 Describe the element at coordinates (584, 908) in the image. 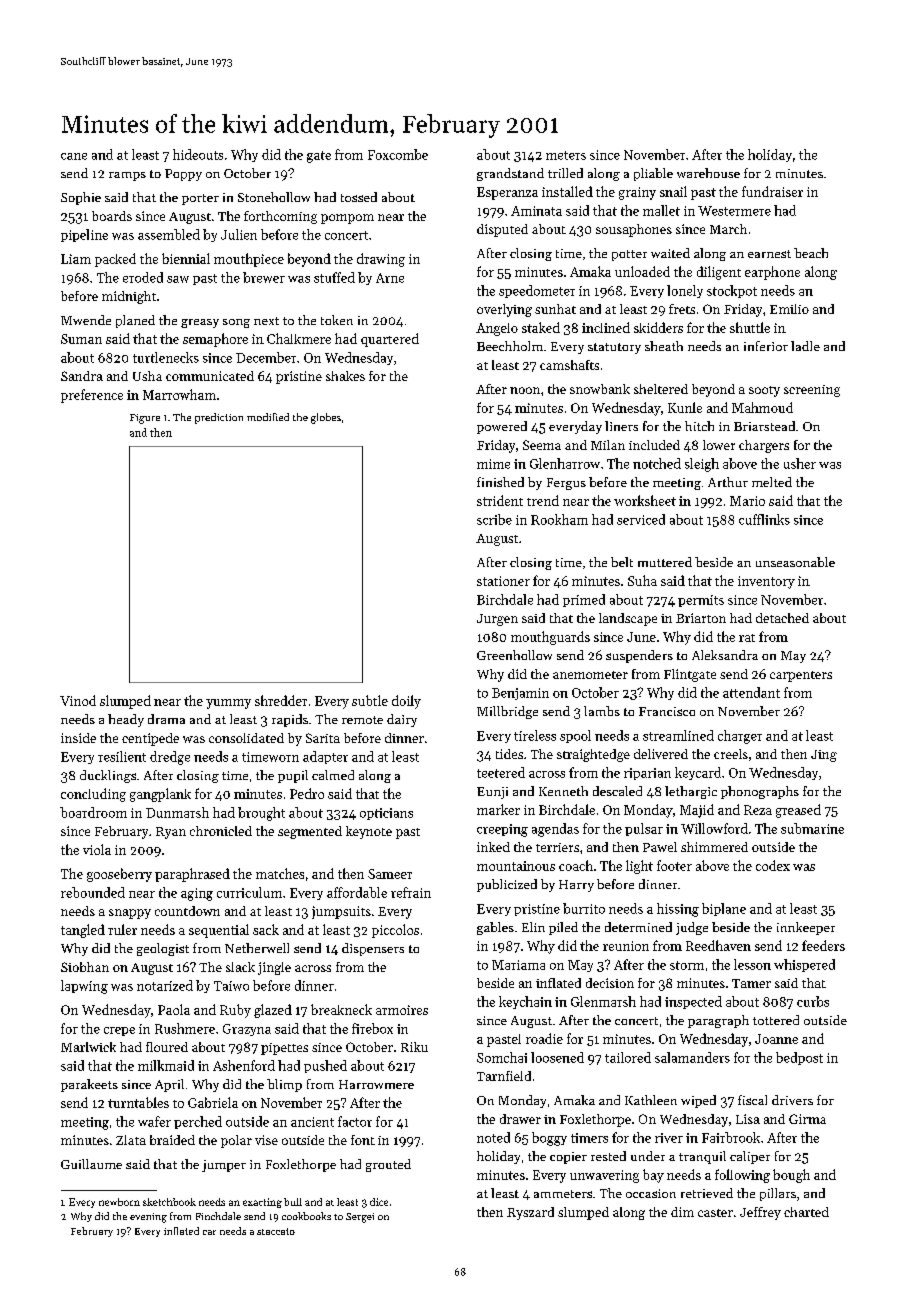

I see `burrito` at that location.
